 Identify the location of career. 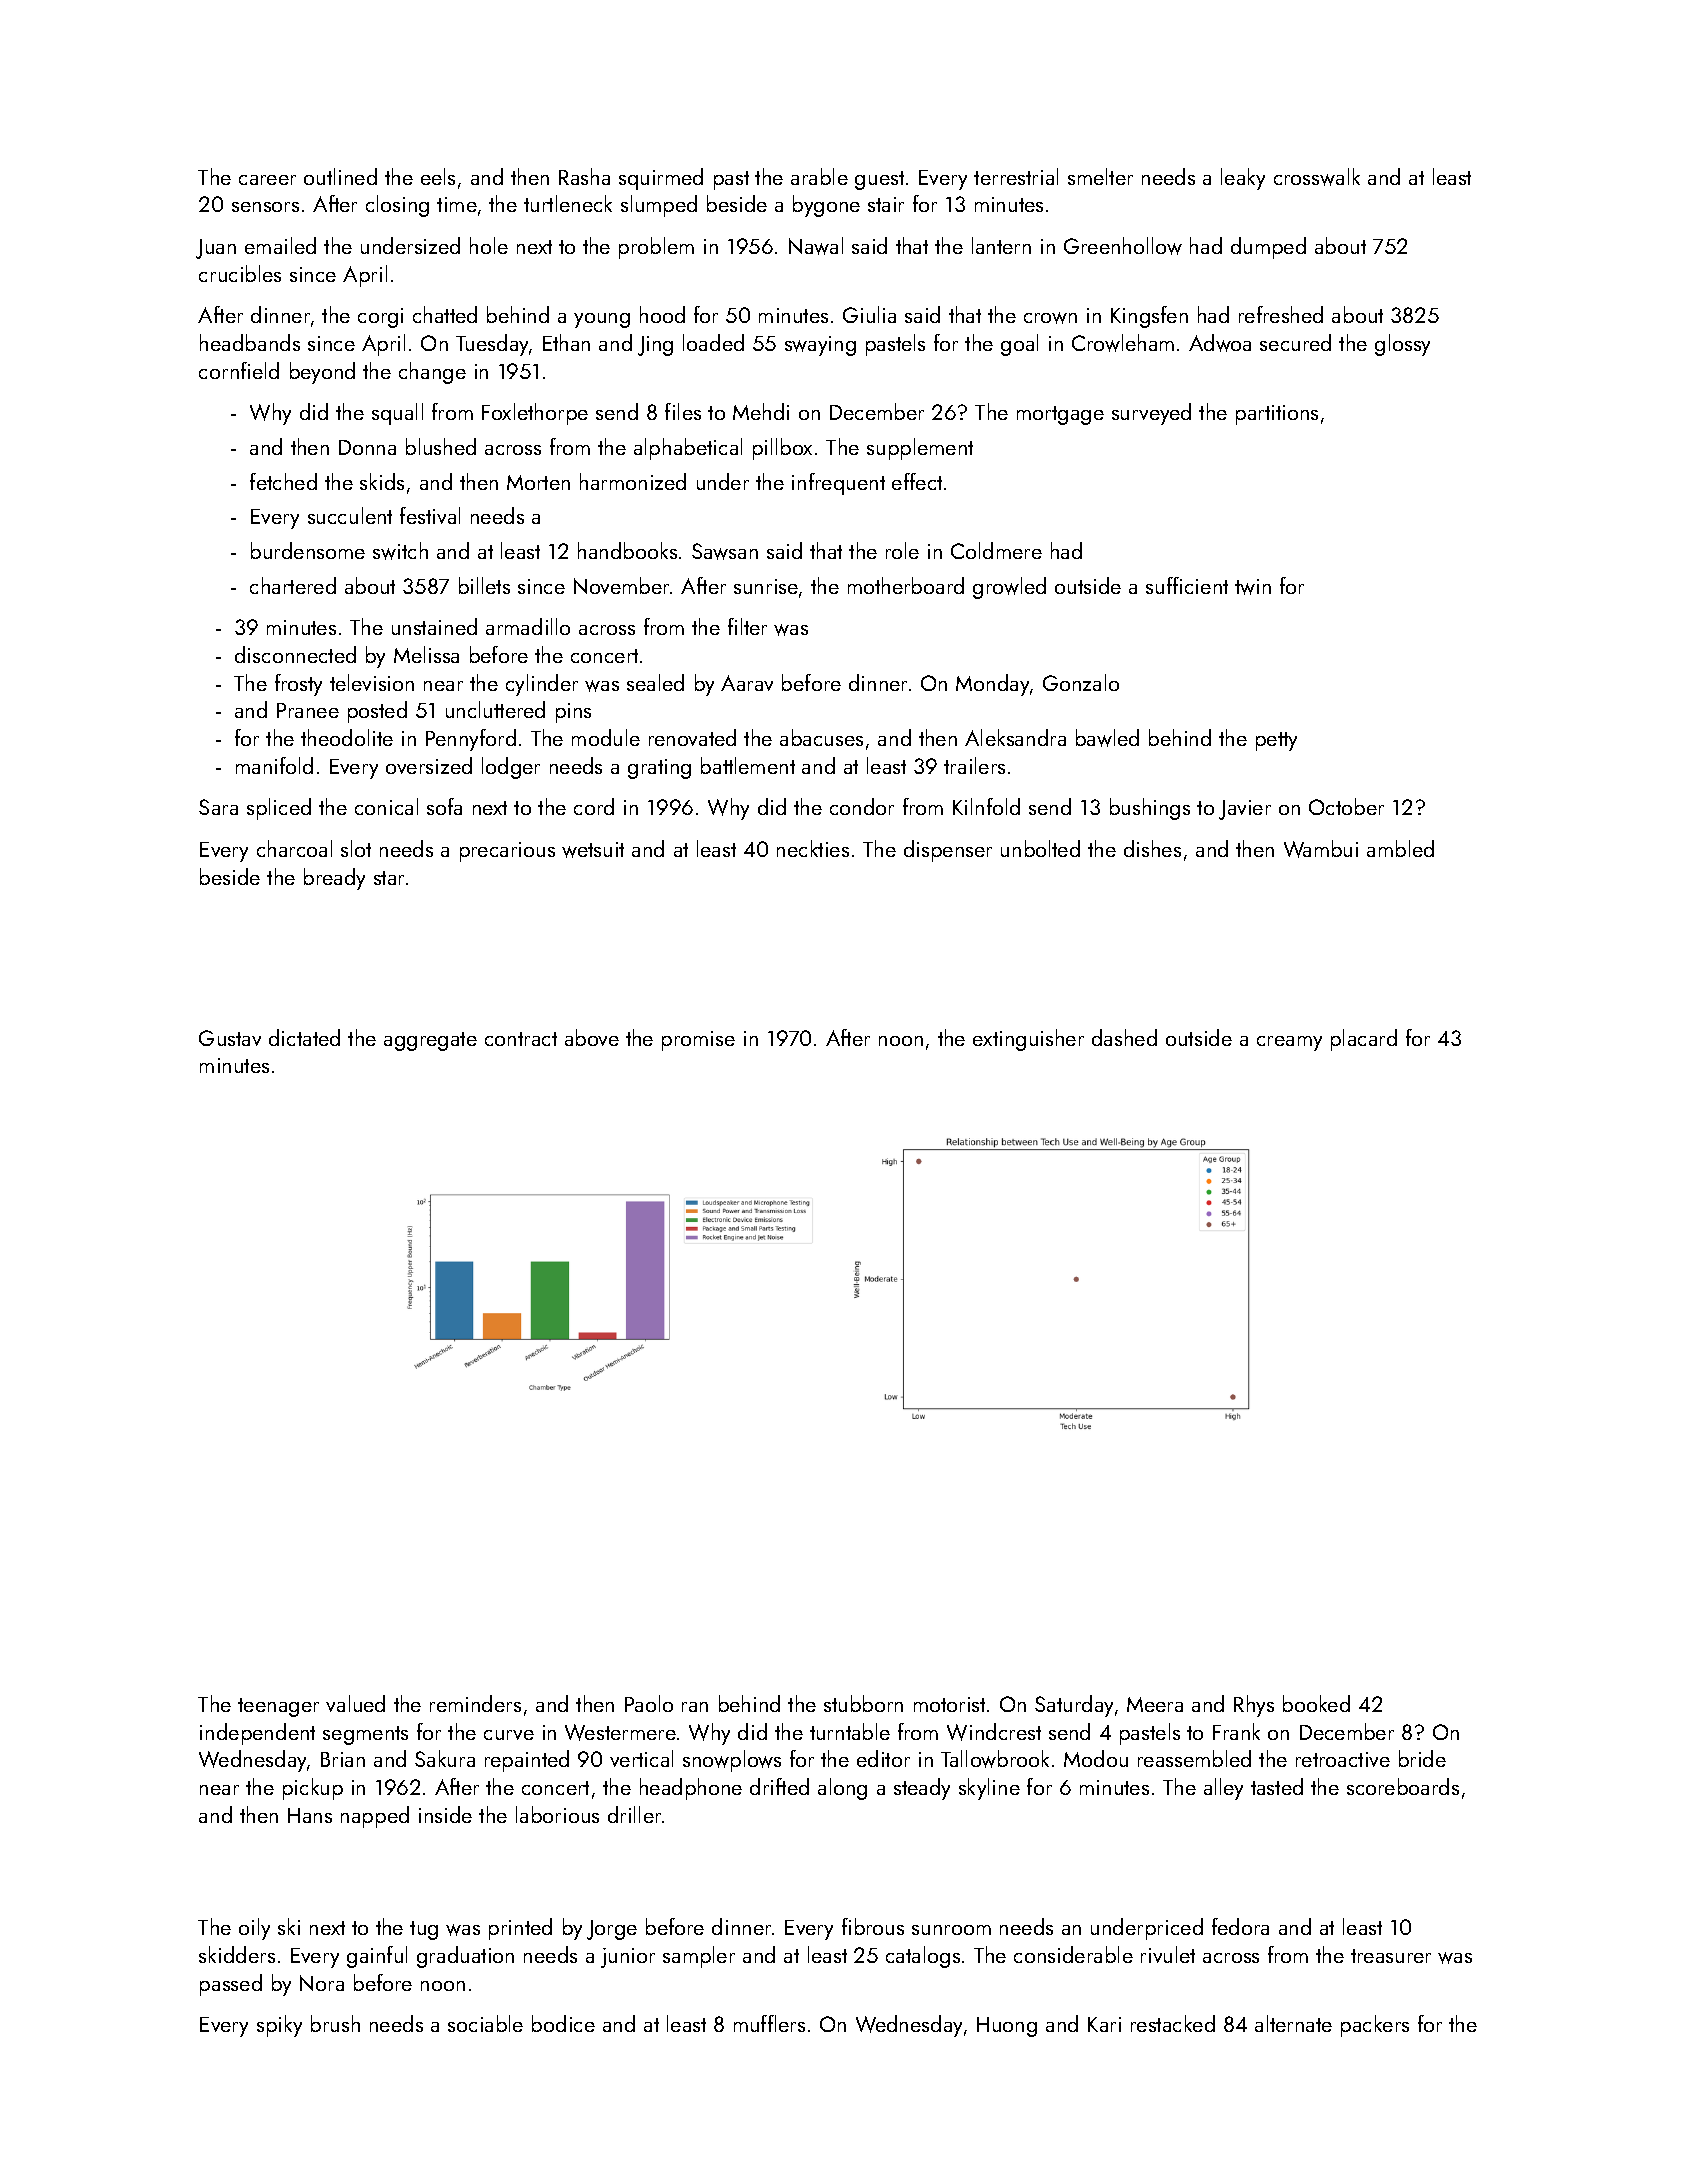
(267, 180).
